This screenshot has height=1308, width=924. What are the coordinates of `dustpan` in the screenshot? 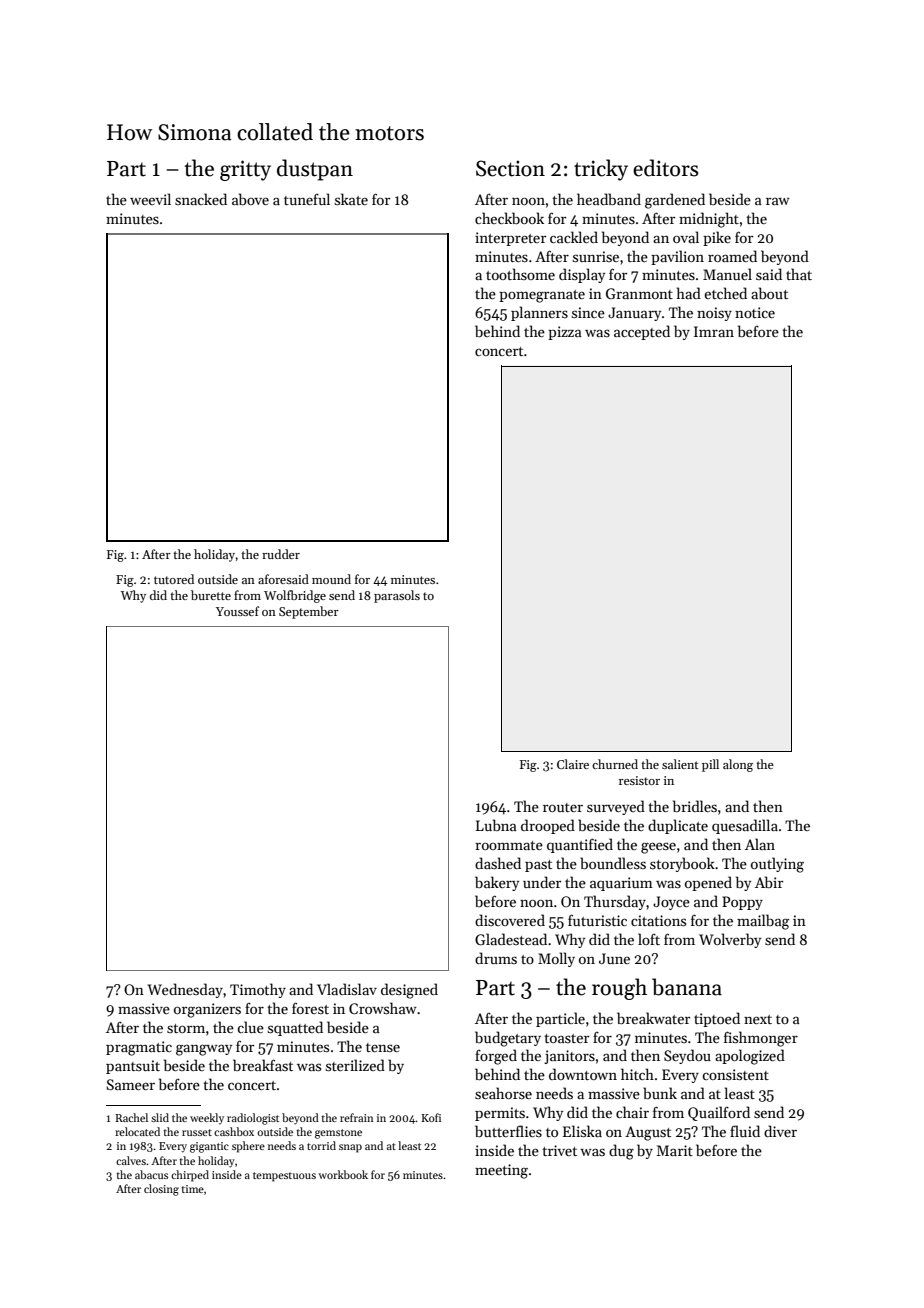 It's located at (315, 170).
